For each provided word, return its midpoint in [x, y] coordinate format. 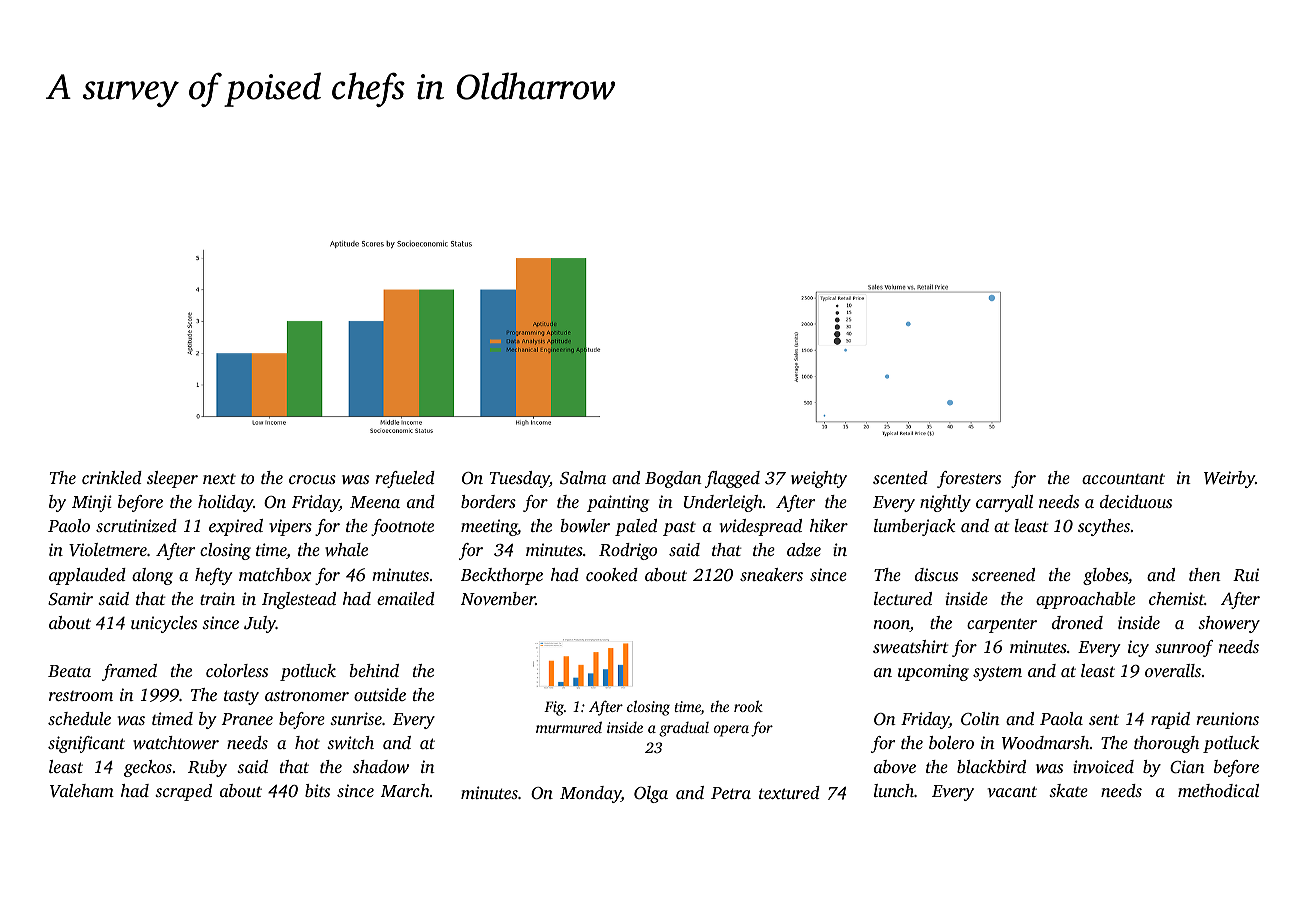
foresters [969, 479]
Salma [583, 478]
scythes [1104, 527]
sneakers [771, 574]
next [219, 479]
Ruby [207, 768]
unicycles [164, 624]
